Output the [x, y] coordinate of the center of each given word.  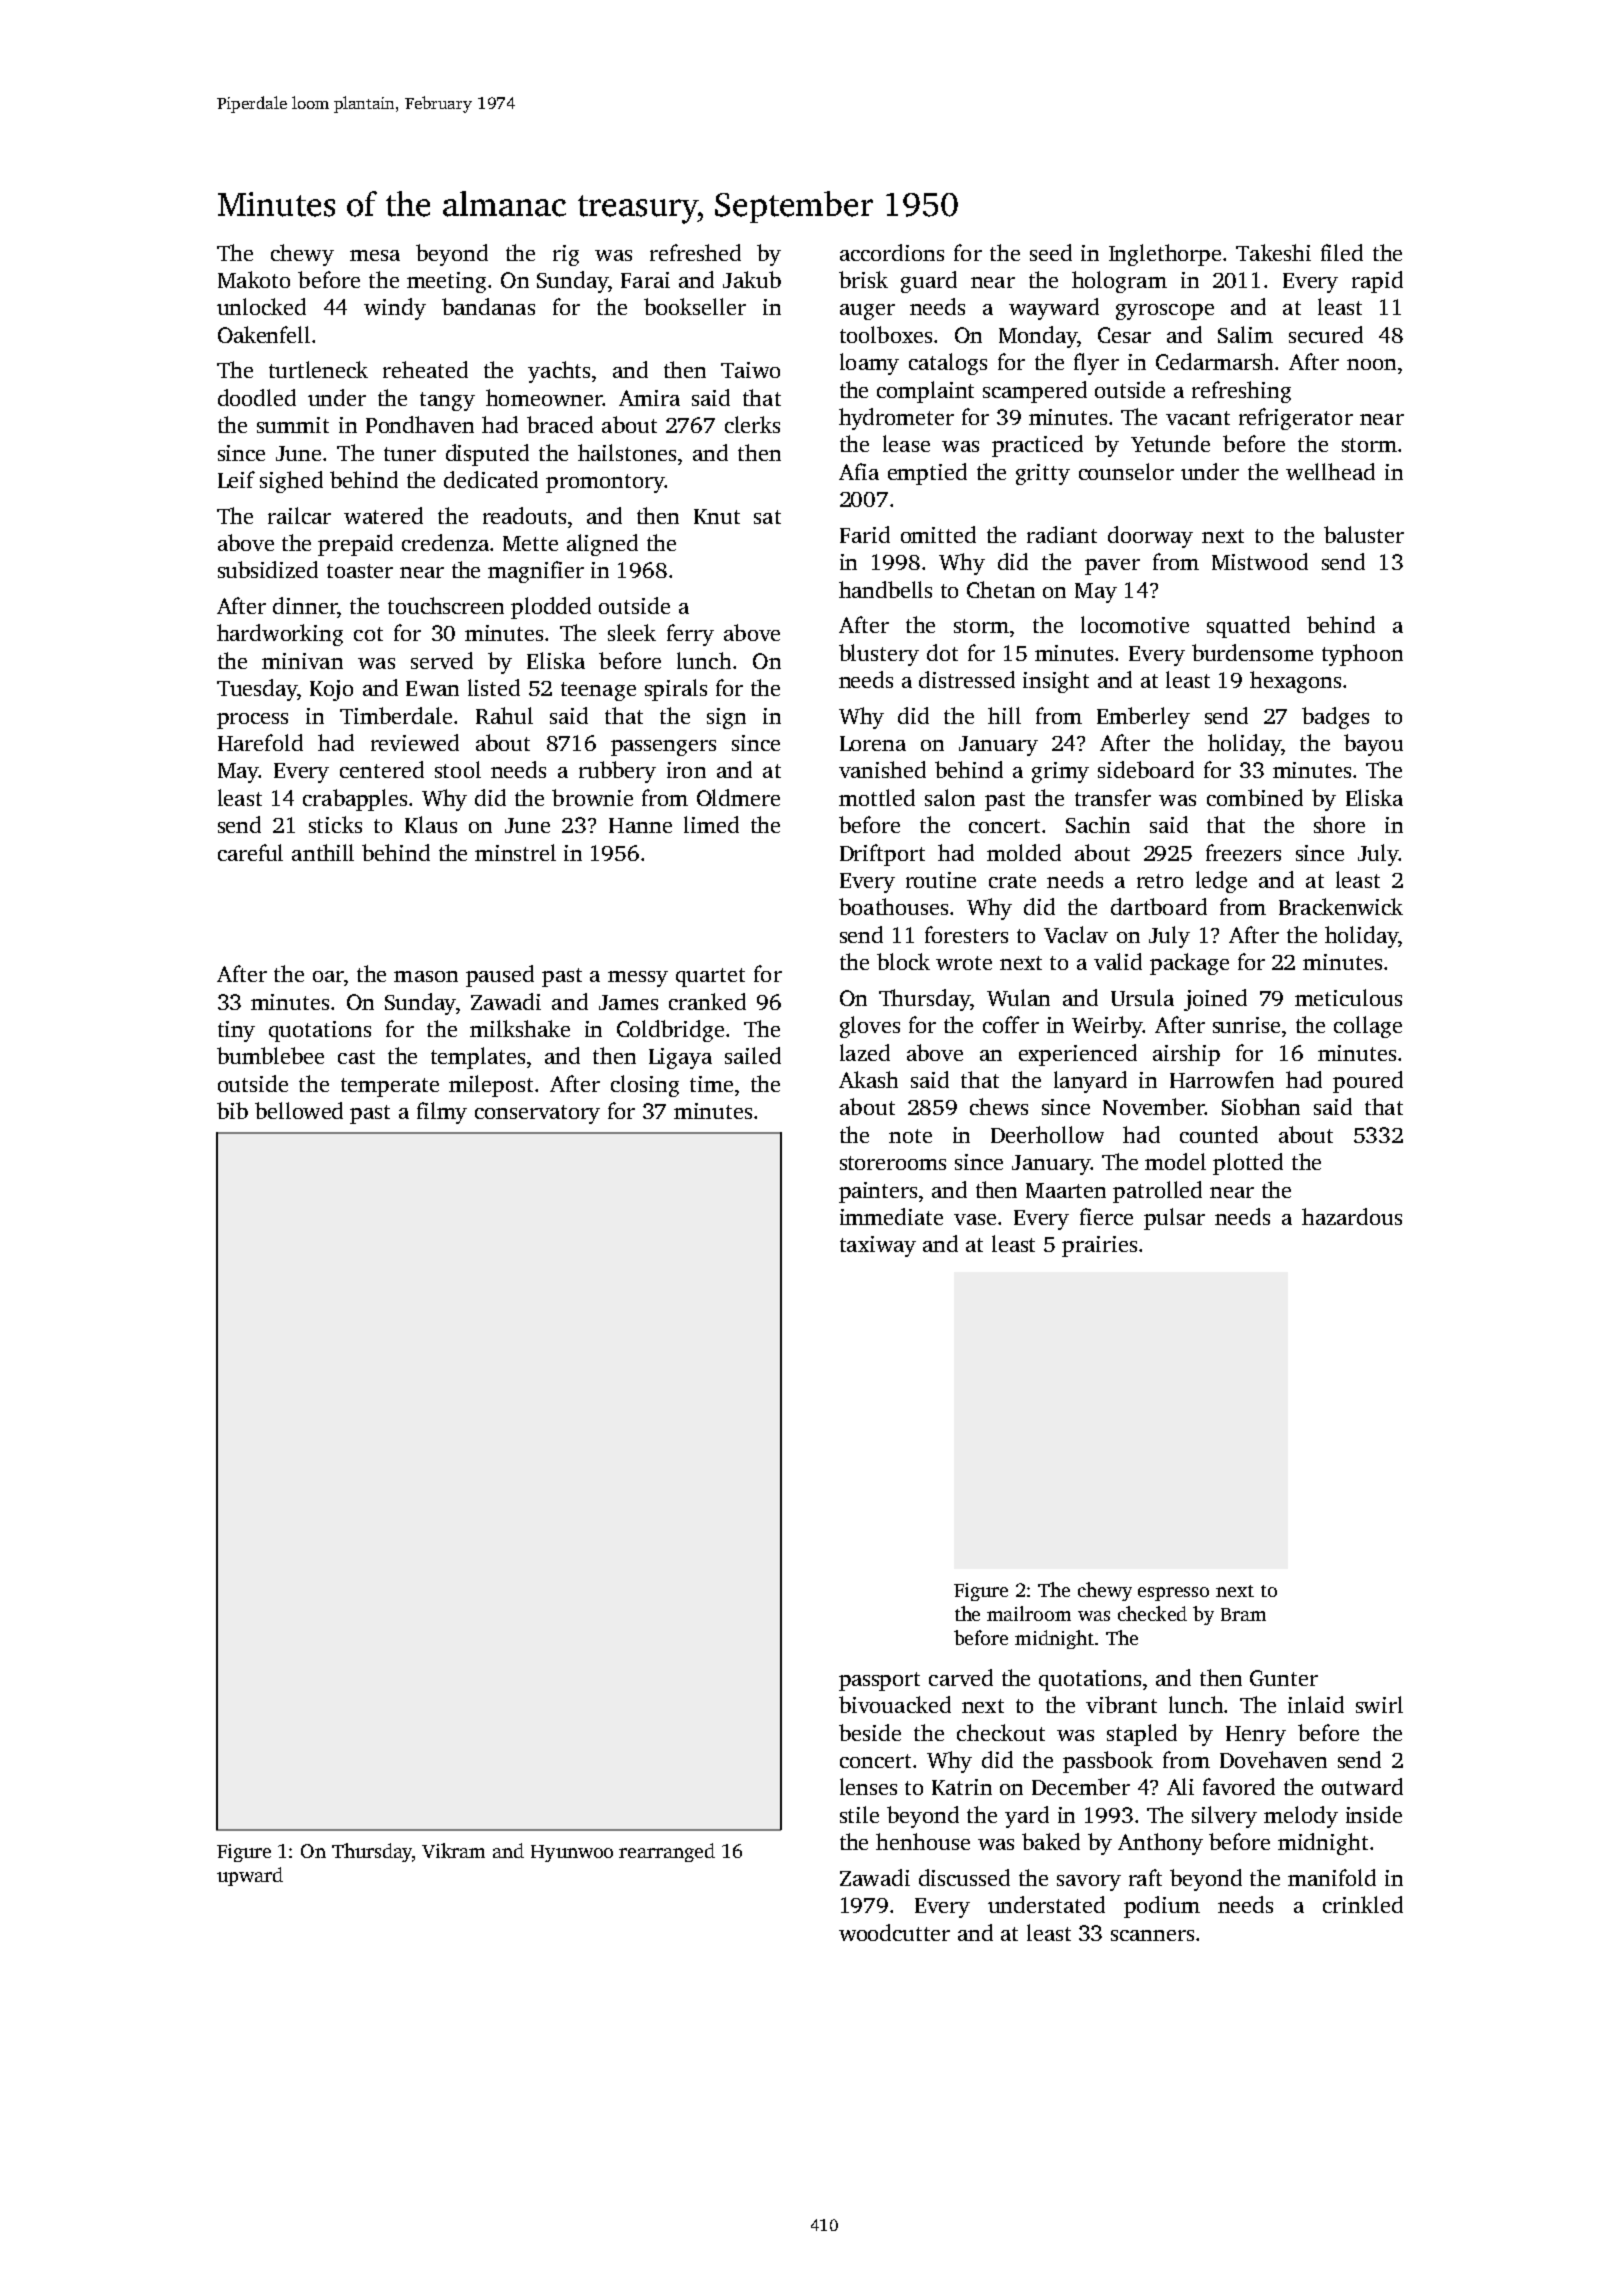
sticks [335, 824]
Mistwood [1260, 561]
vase [975, 1219]
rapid [1377, 282]
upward [250, 1876]
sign [726, 718]
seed [1051, 252]
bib [232, 1110]
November [1153, 1106]
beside [870, 1732]
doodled [257, 397]
